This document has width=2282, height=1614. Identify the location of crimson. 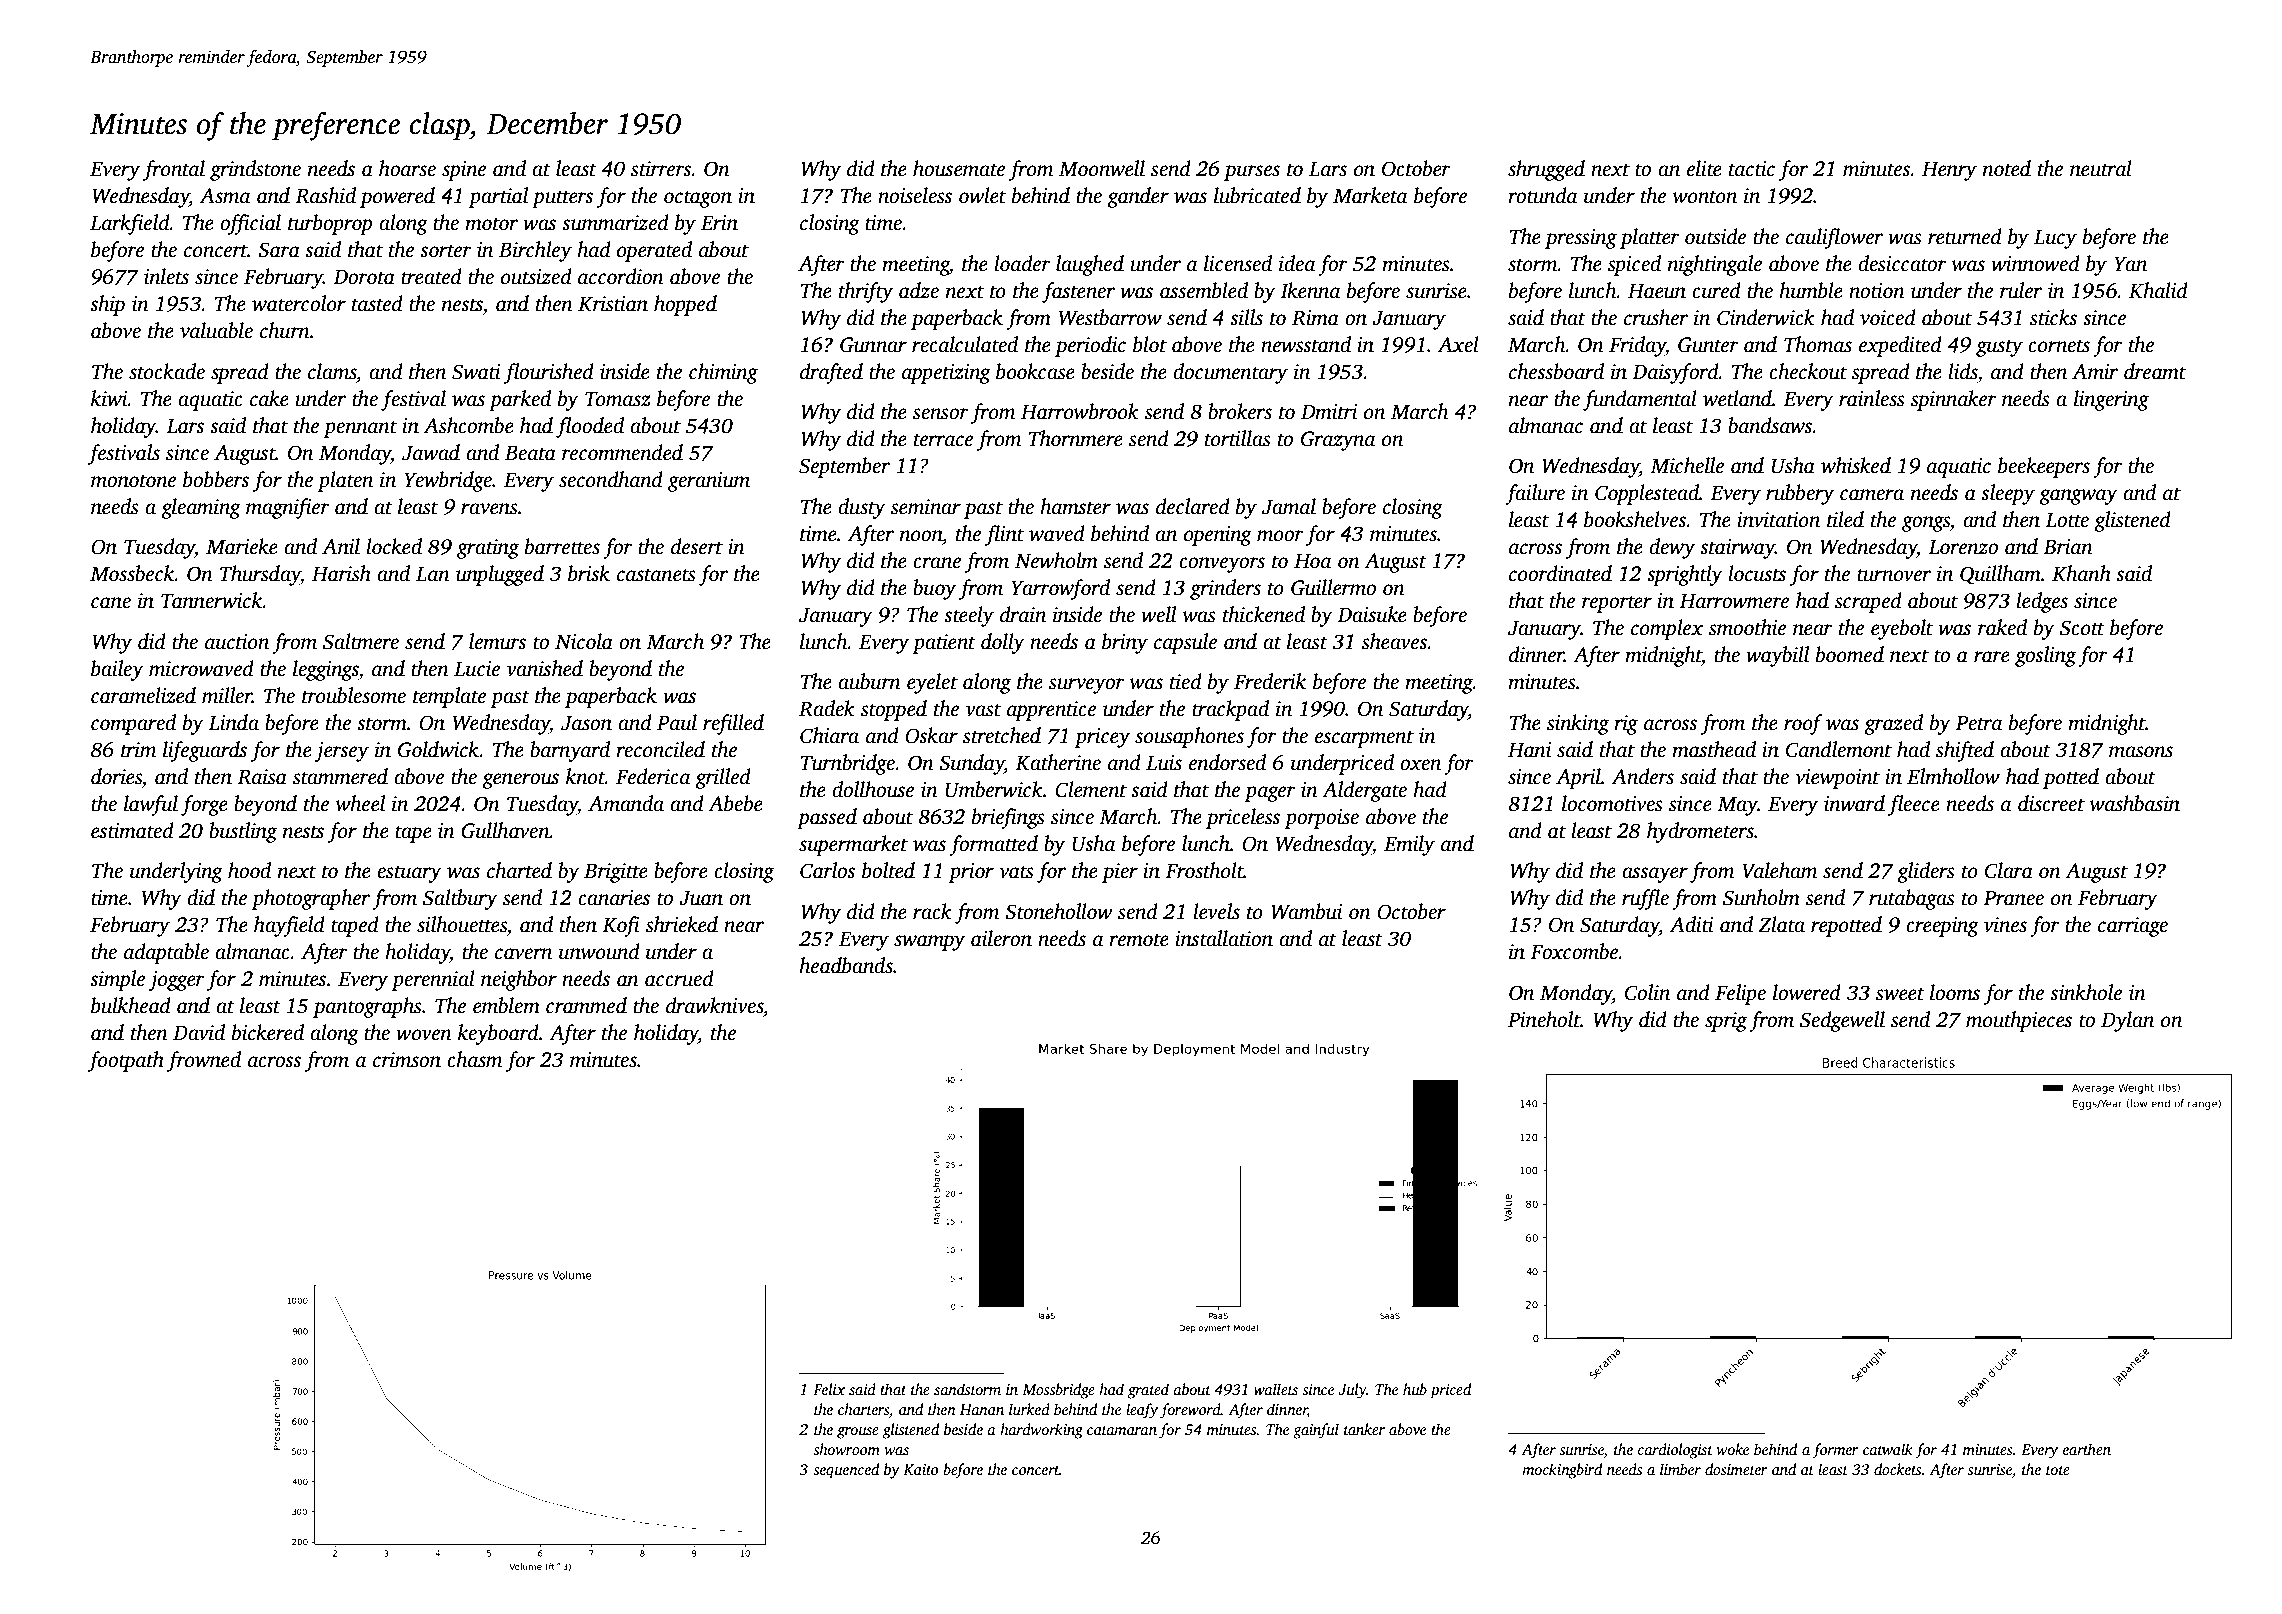
(407, 1060).
